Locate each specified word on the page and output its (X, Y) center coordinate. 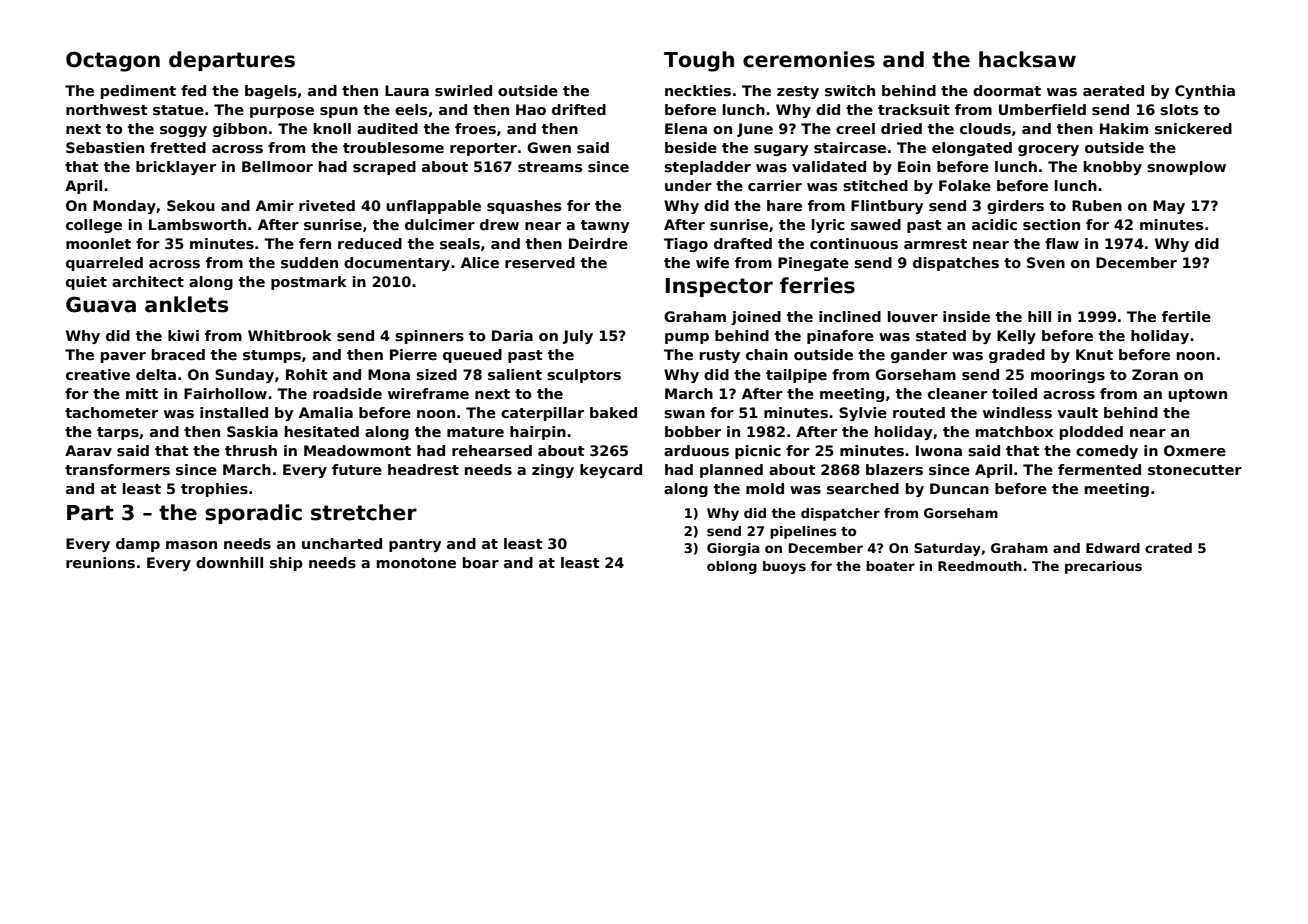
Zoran (1155, 374)
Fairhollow (225, 393)
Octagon (113, 61)
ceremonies (809, 59)
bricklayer (176, 168)
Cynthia (1205, 92)
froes (475, 128)
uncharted (342, 543)
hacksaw (1027, 59)
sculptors (584, 376)
